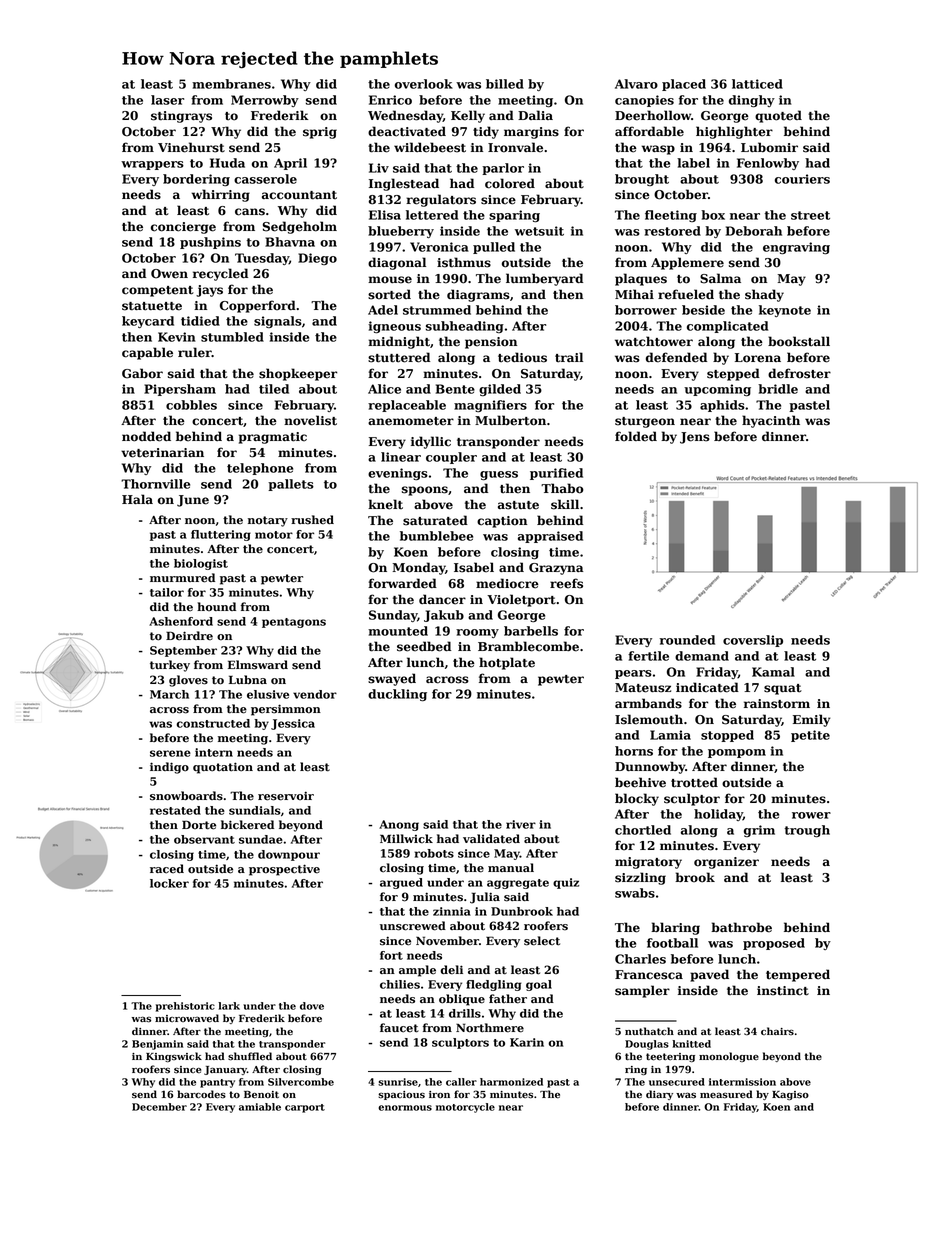 This page has height=1233, width=952. I want to click on Anong, so click(399, 825).
